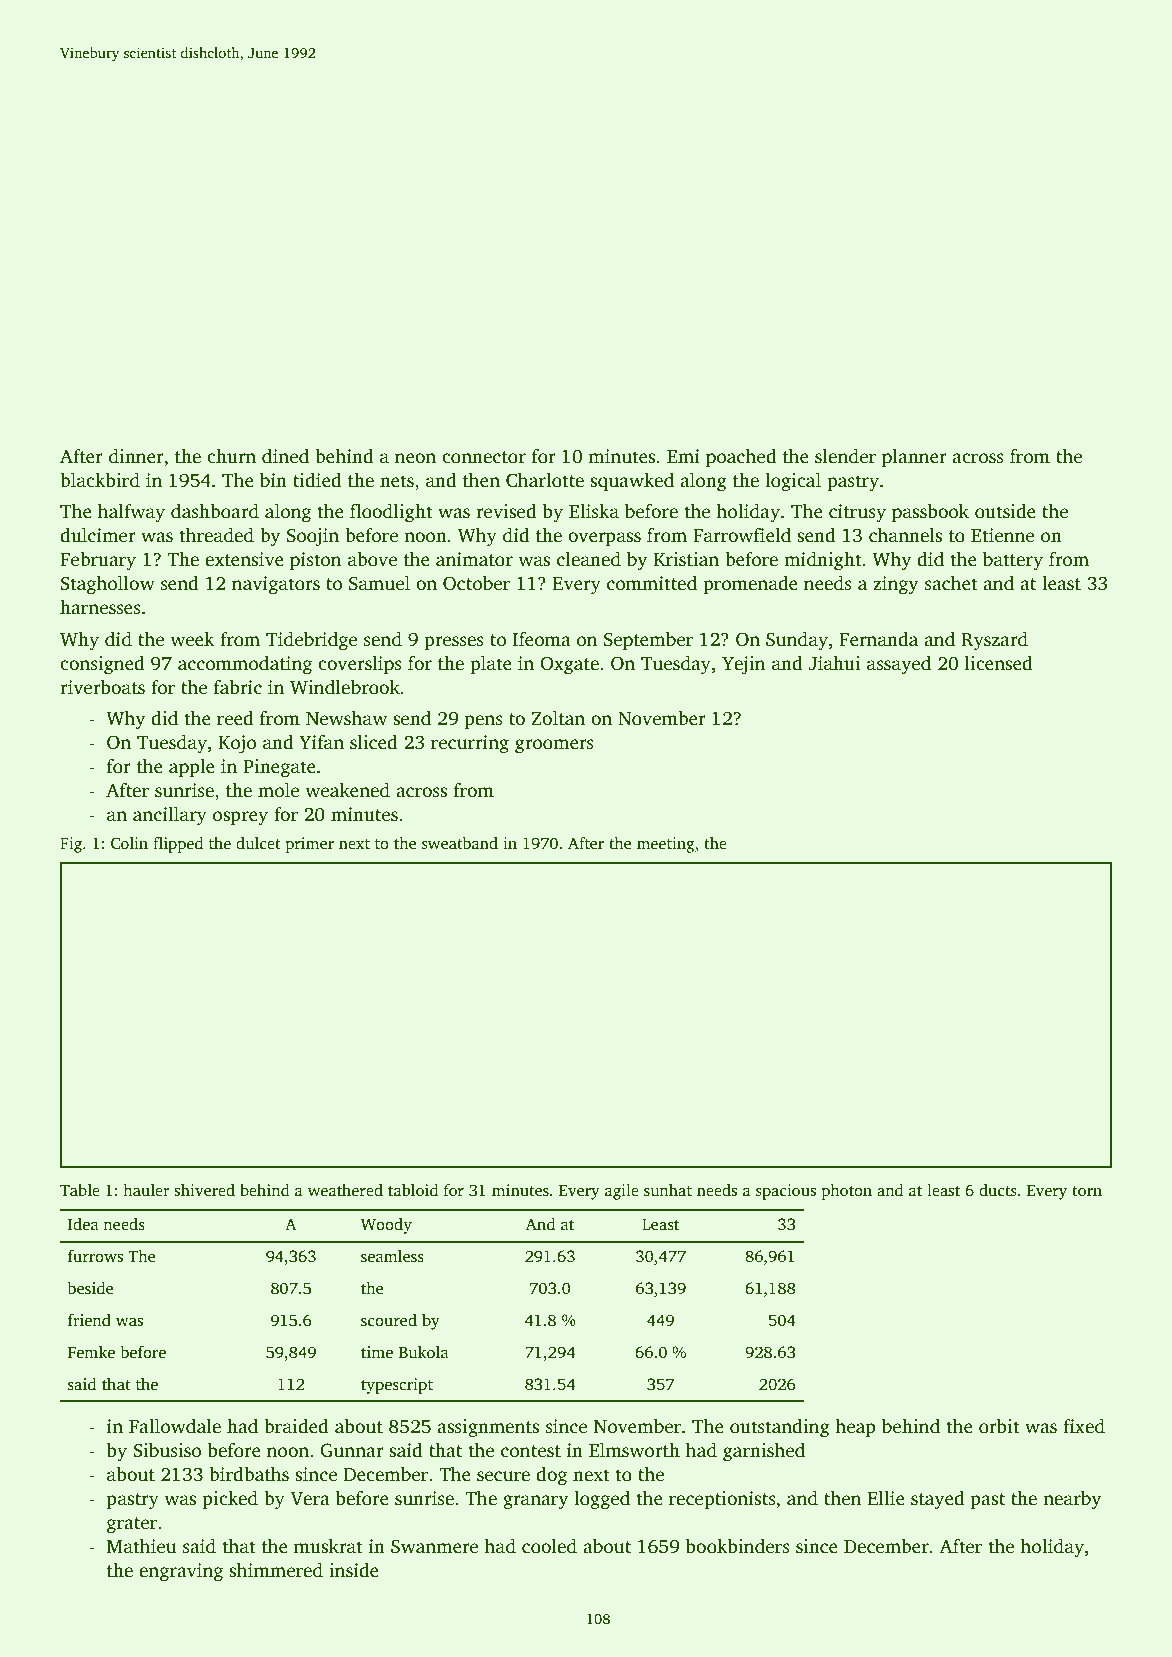 This screenshot has height=1657, width=1172. Describe the element at coordinates (397, 1386) in the screenshot. I see `typescript` at that location.
